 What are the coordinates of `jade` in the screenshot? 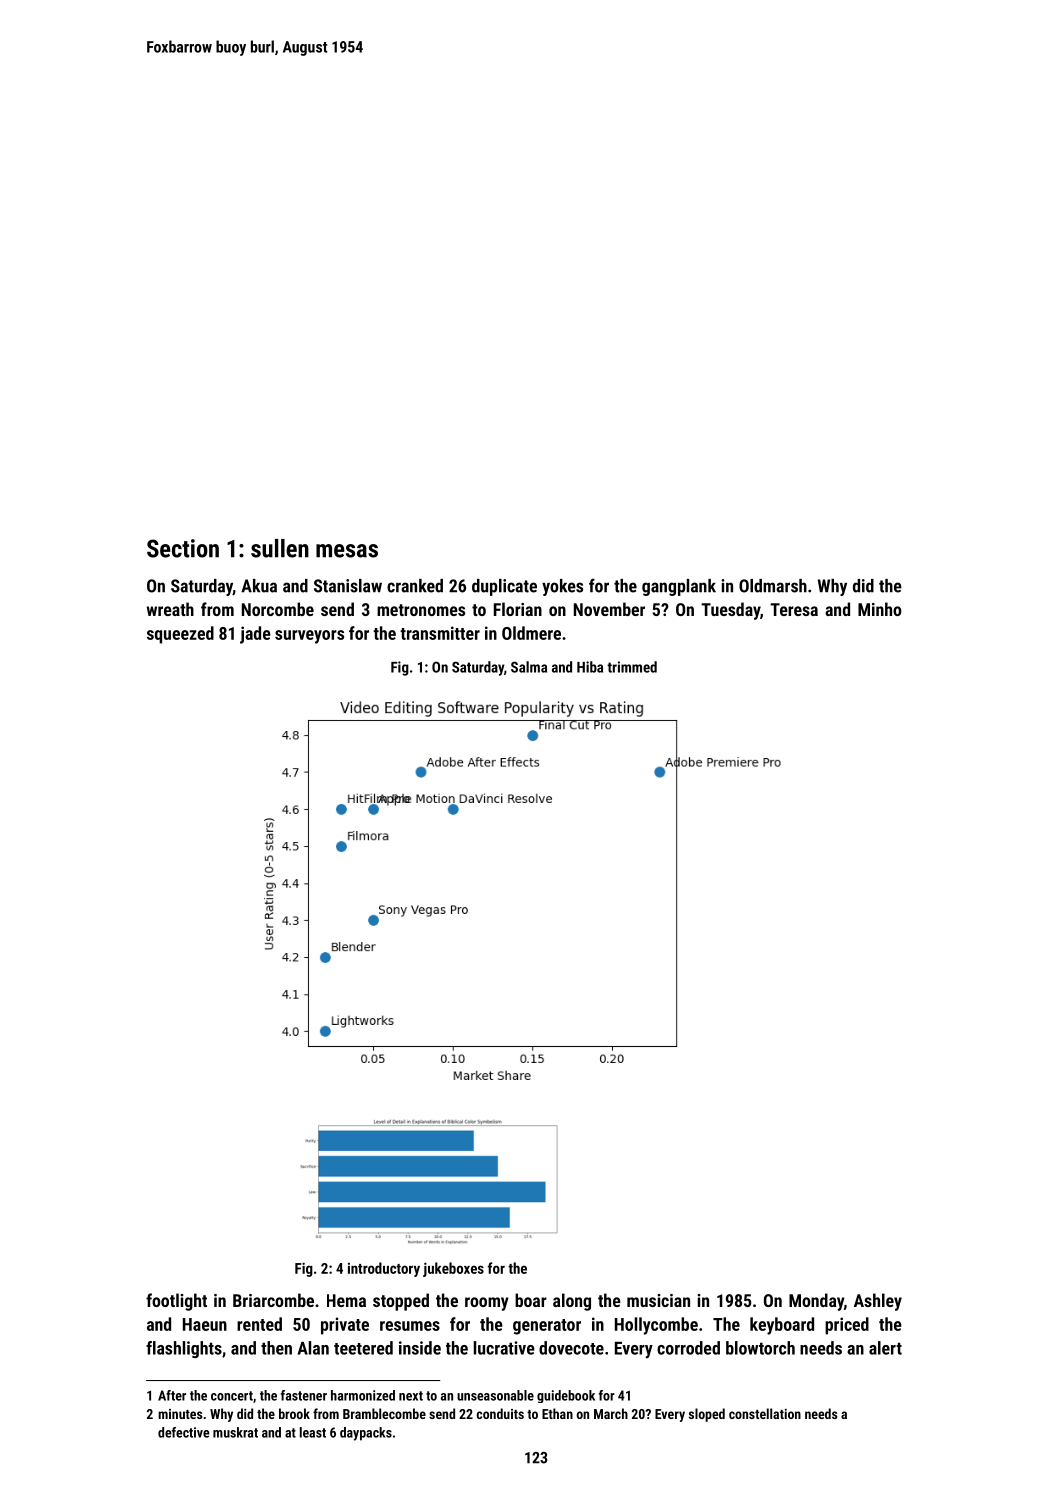 It's located at (255, 635).
